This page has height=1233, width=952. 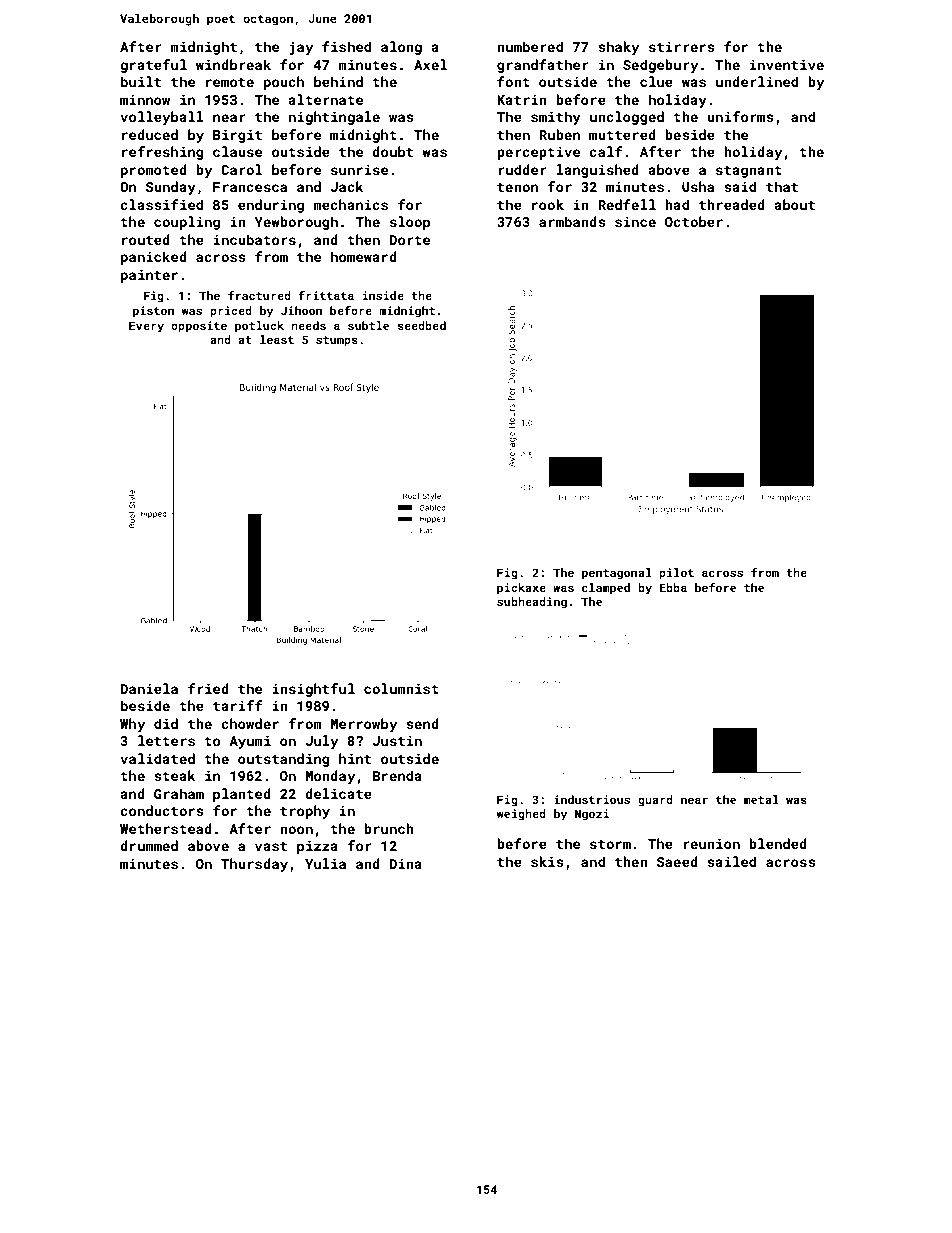 What do you see at coordinates (572, 221) in the page?
I see `armbands` at bounding box center [572, 221].
